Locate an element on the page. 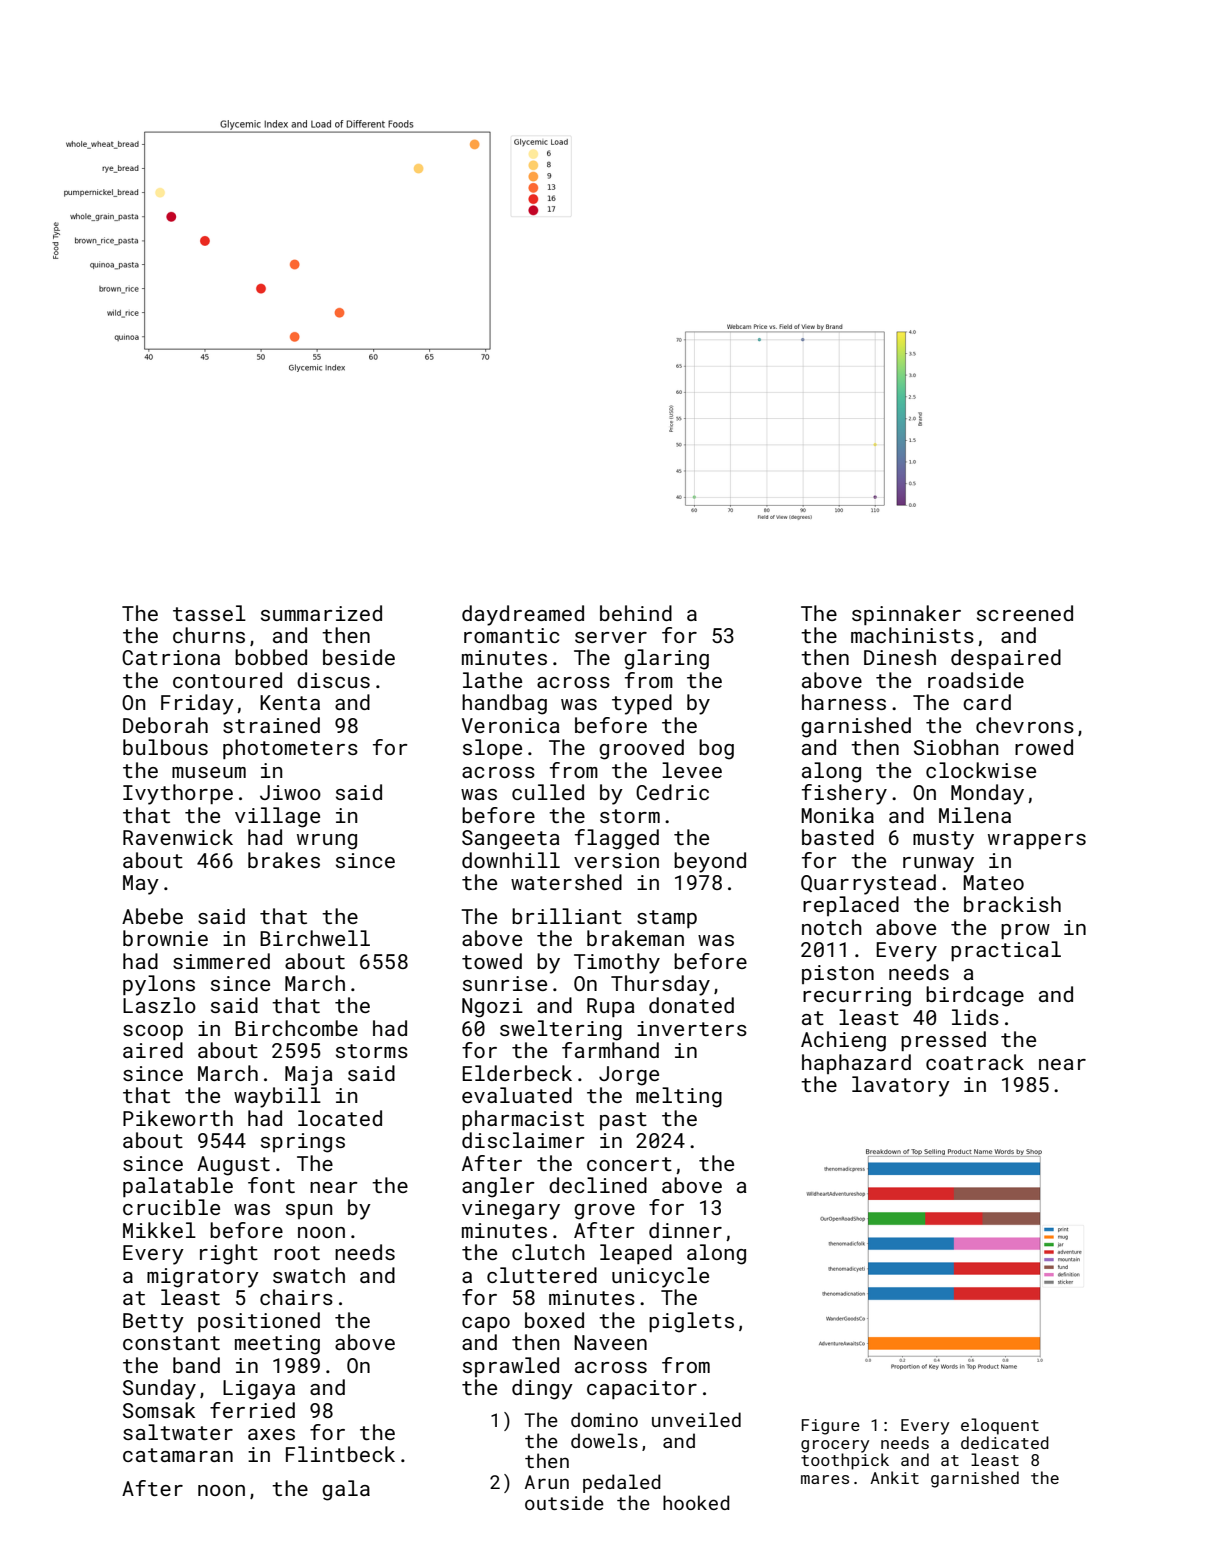  dinner is located at coordinates (685, 1230).
